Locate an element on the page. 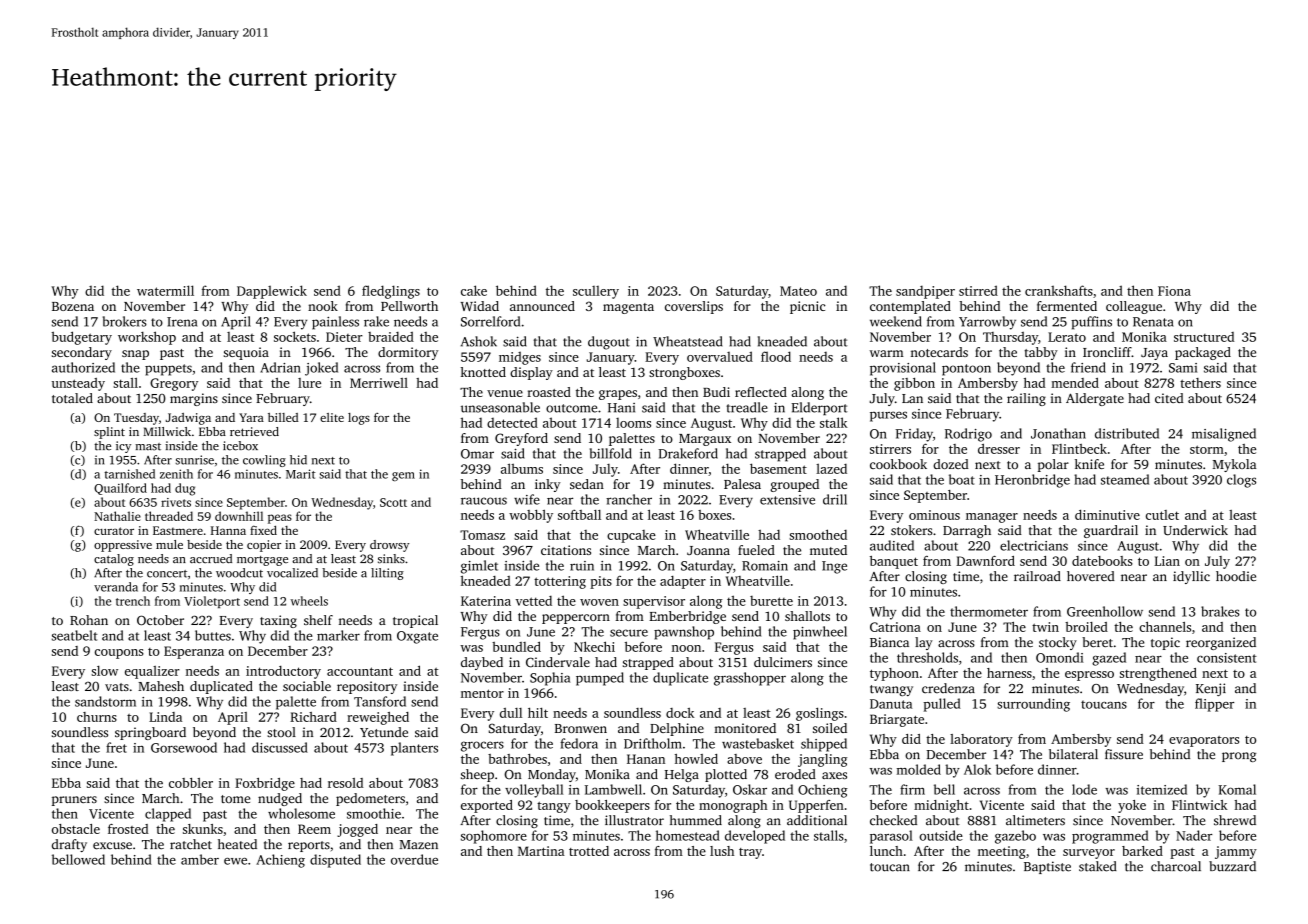 This page has width=1308, height=924. railroad is located at coordinates (1037, 576).
